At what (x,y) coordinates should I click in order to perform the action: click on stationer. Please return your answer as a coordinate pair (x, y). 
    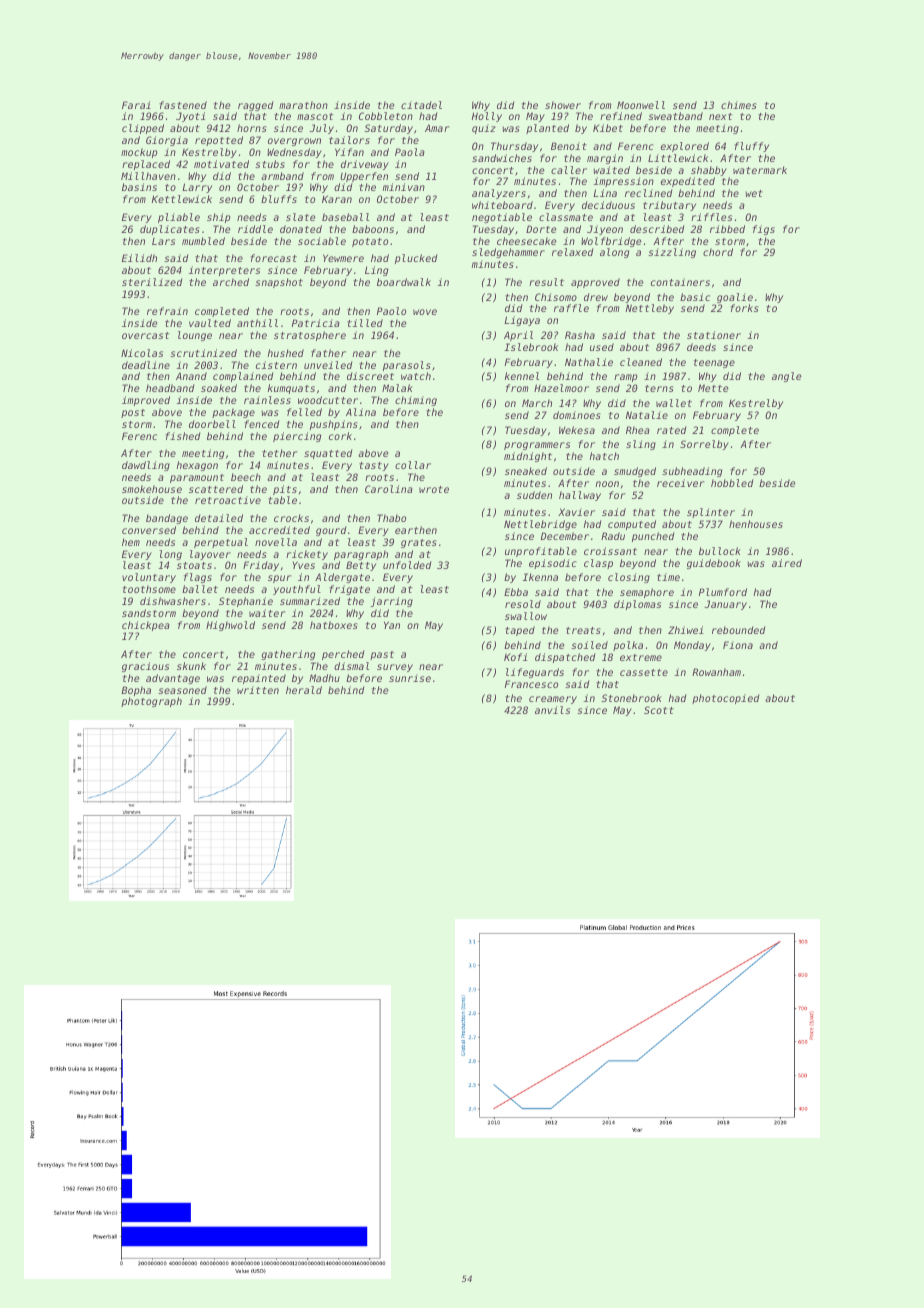
    Looking at the image, I should click on (714, 335).
